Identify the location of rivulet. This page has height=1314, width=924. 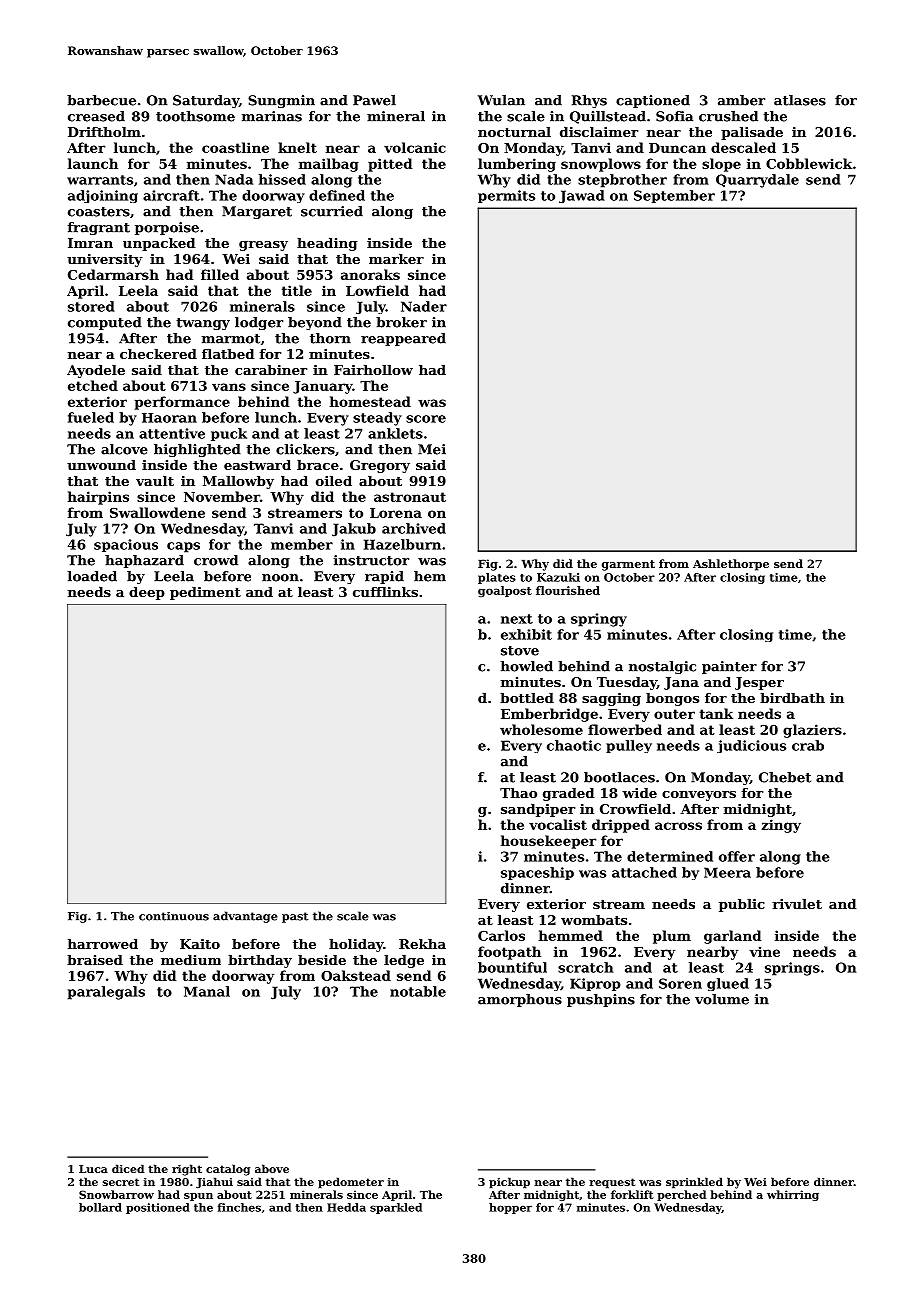
(797, 904).
